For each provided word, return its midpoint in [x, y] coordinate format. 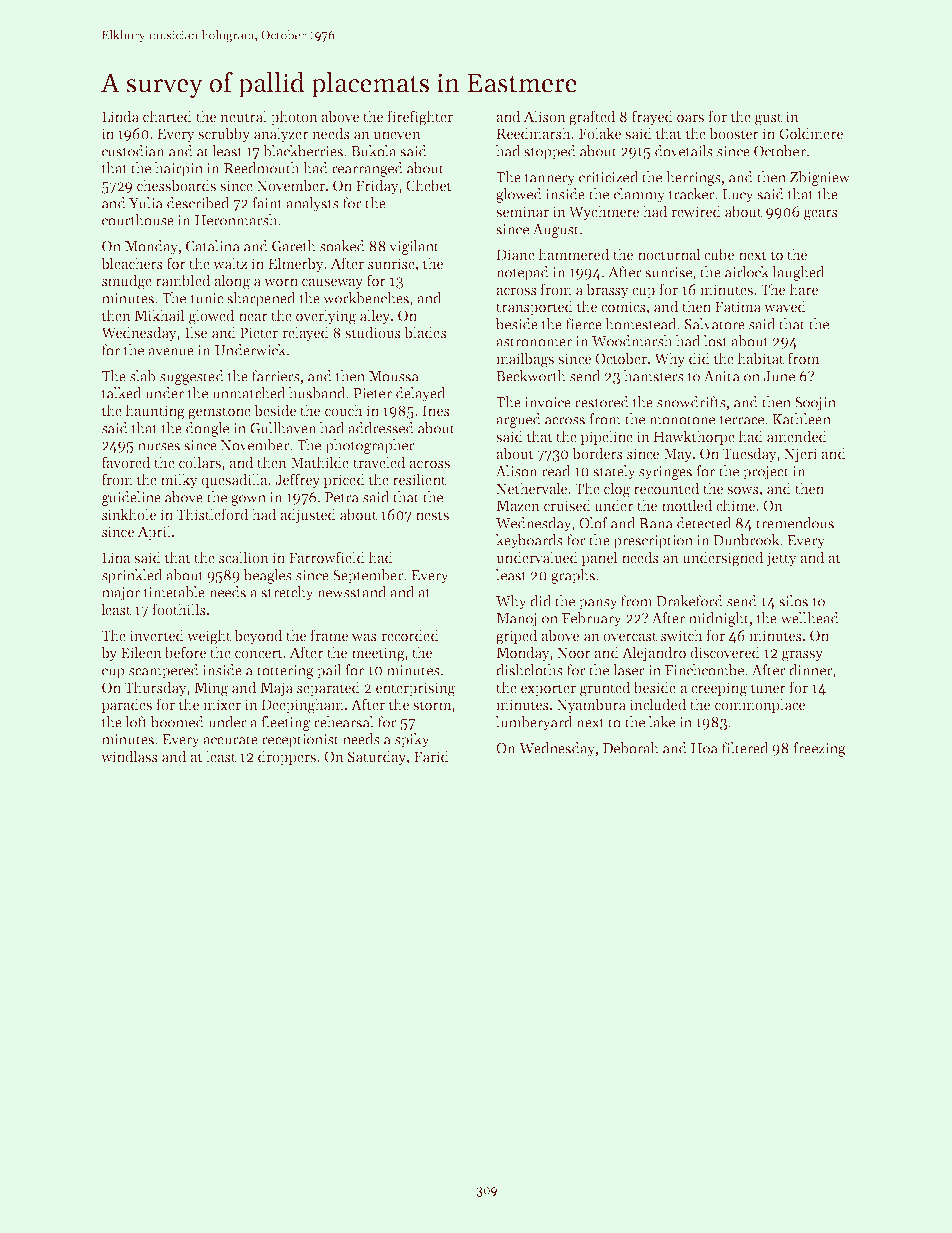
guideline [131, 498]
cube [719, 254]
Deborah [631, 748]
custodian [133, 151]
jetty [781, 559]
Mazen [518, 505]
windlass [129, 756]
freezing [819, 749]
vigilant [414, 247]
